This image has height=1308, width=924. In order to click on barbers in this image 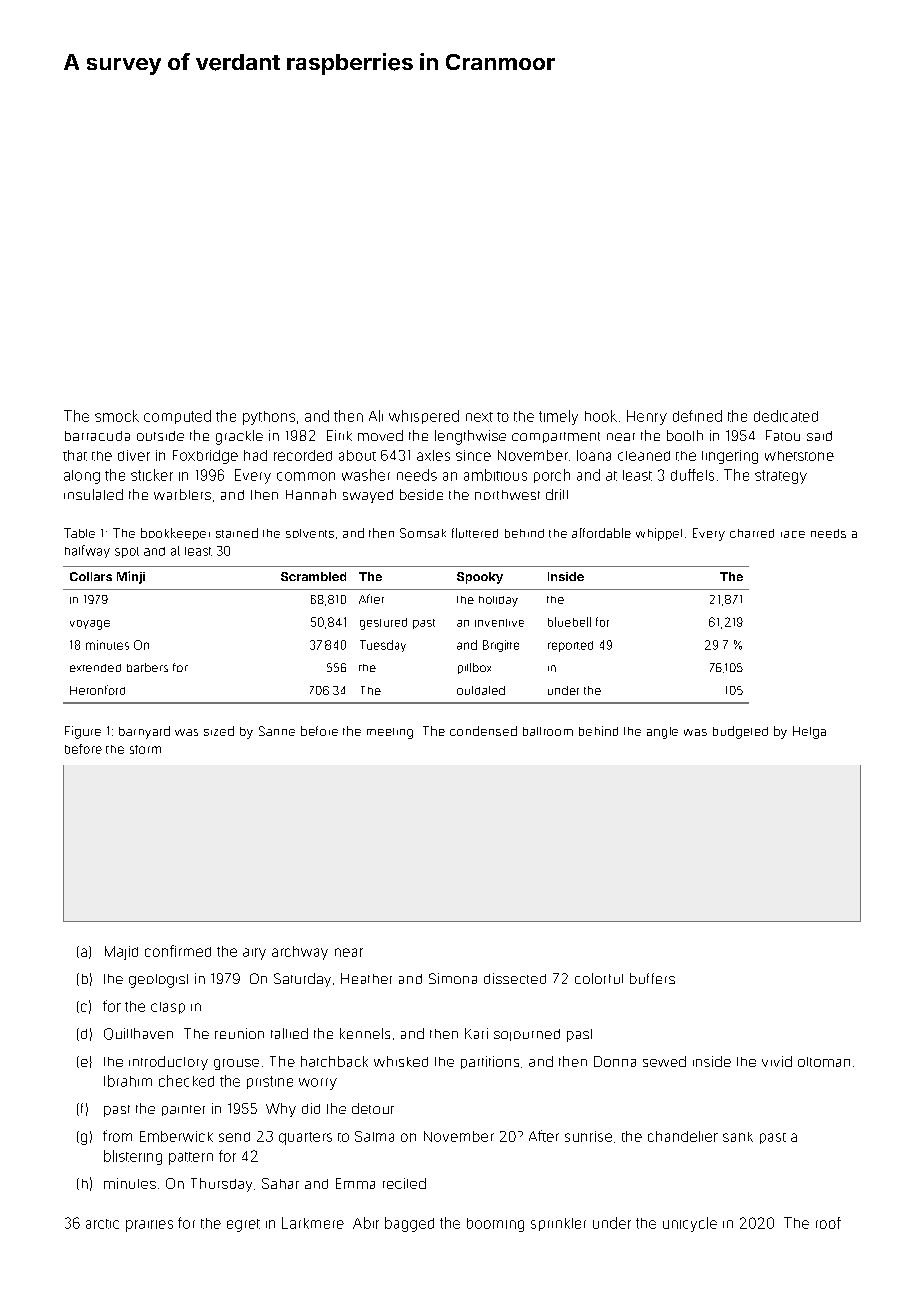, I will do `click(147, 667)`.
